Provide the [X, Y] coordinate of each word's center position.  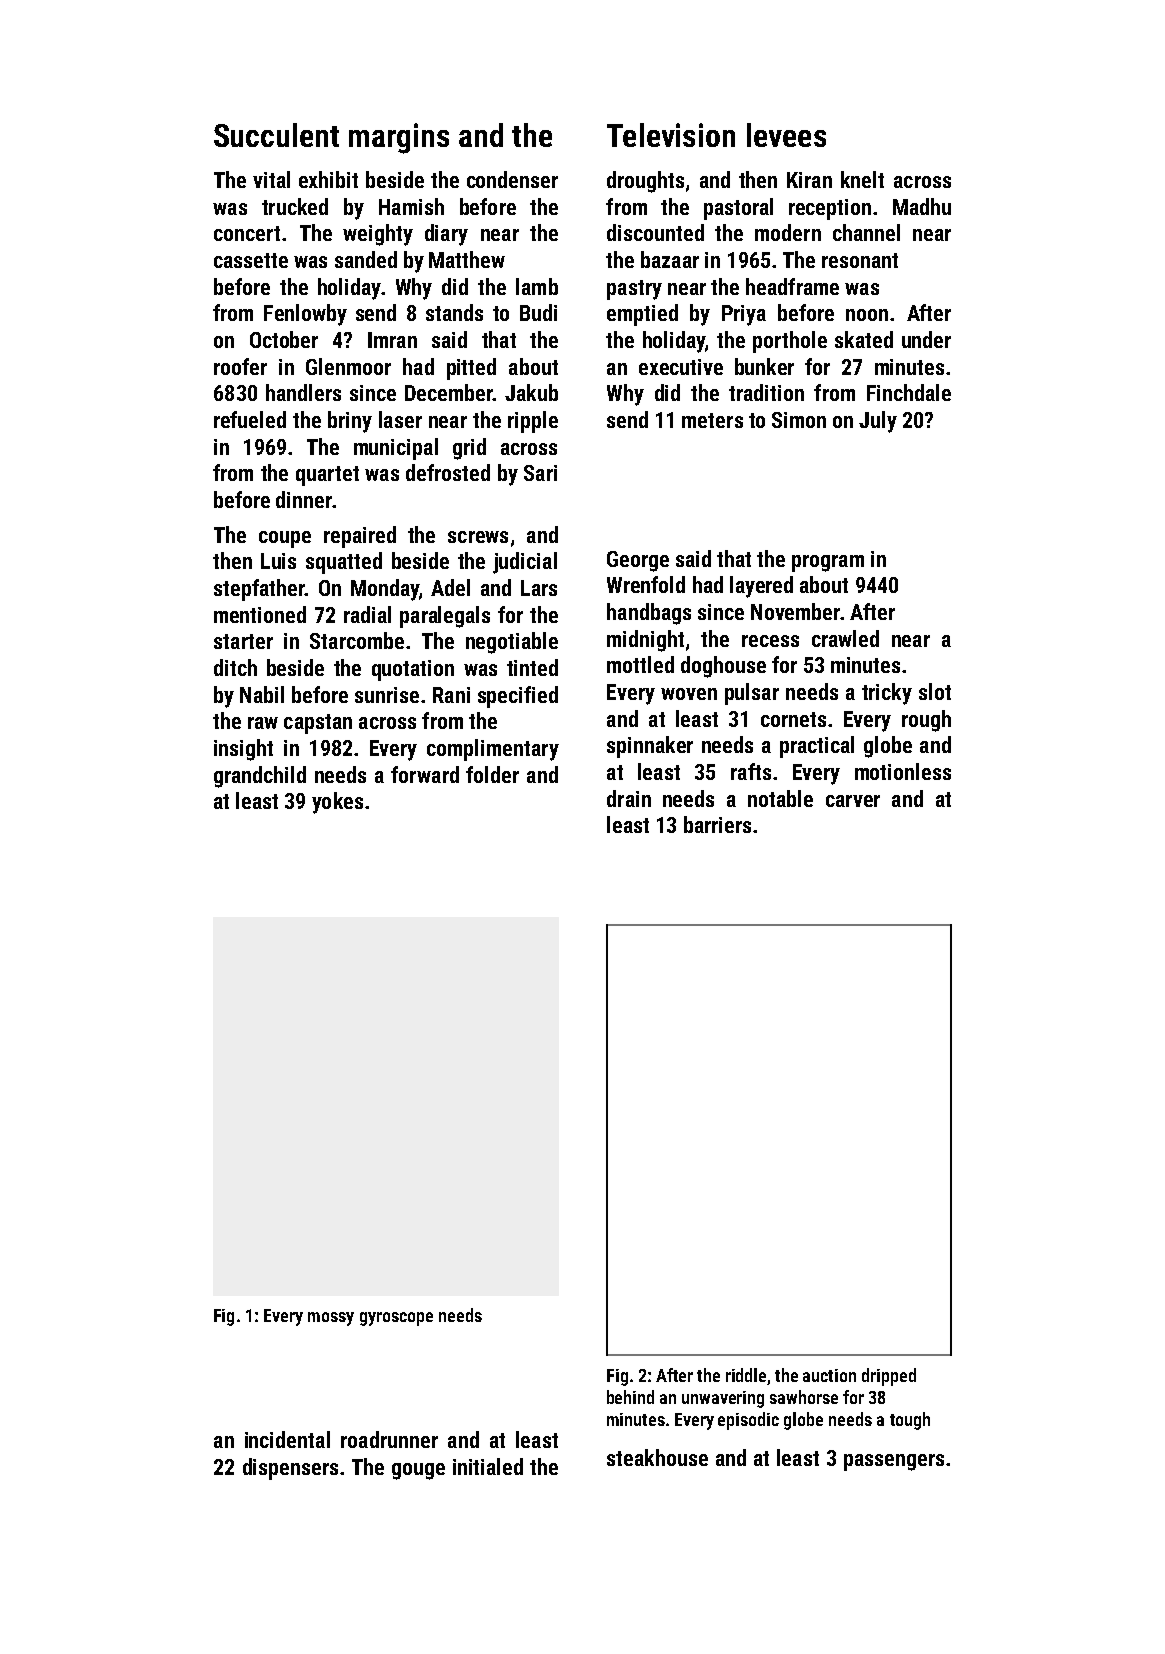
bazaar [670, 259]
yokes [337, 803]
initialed [488, 1466]
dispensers [290, 1469]
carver [853, 801]
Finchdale [909, 392]
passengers [894, 1462]
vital [271, 179]
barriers [717, 824]
